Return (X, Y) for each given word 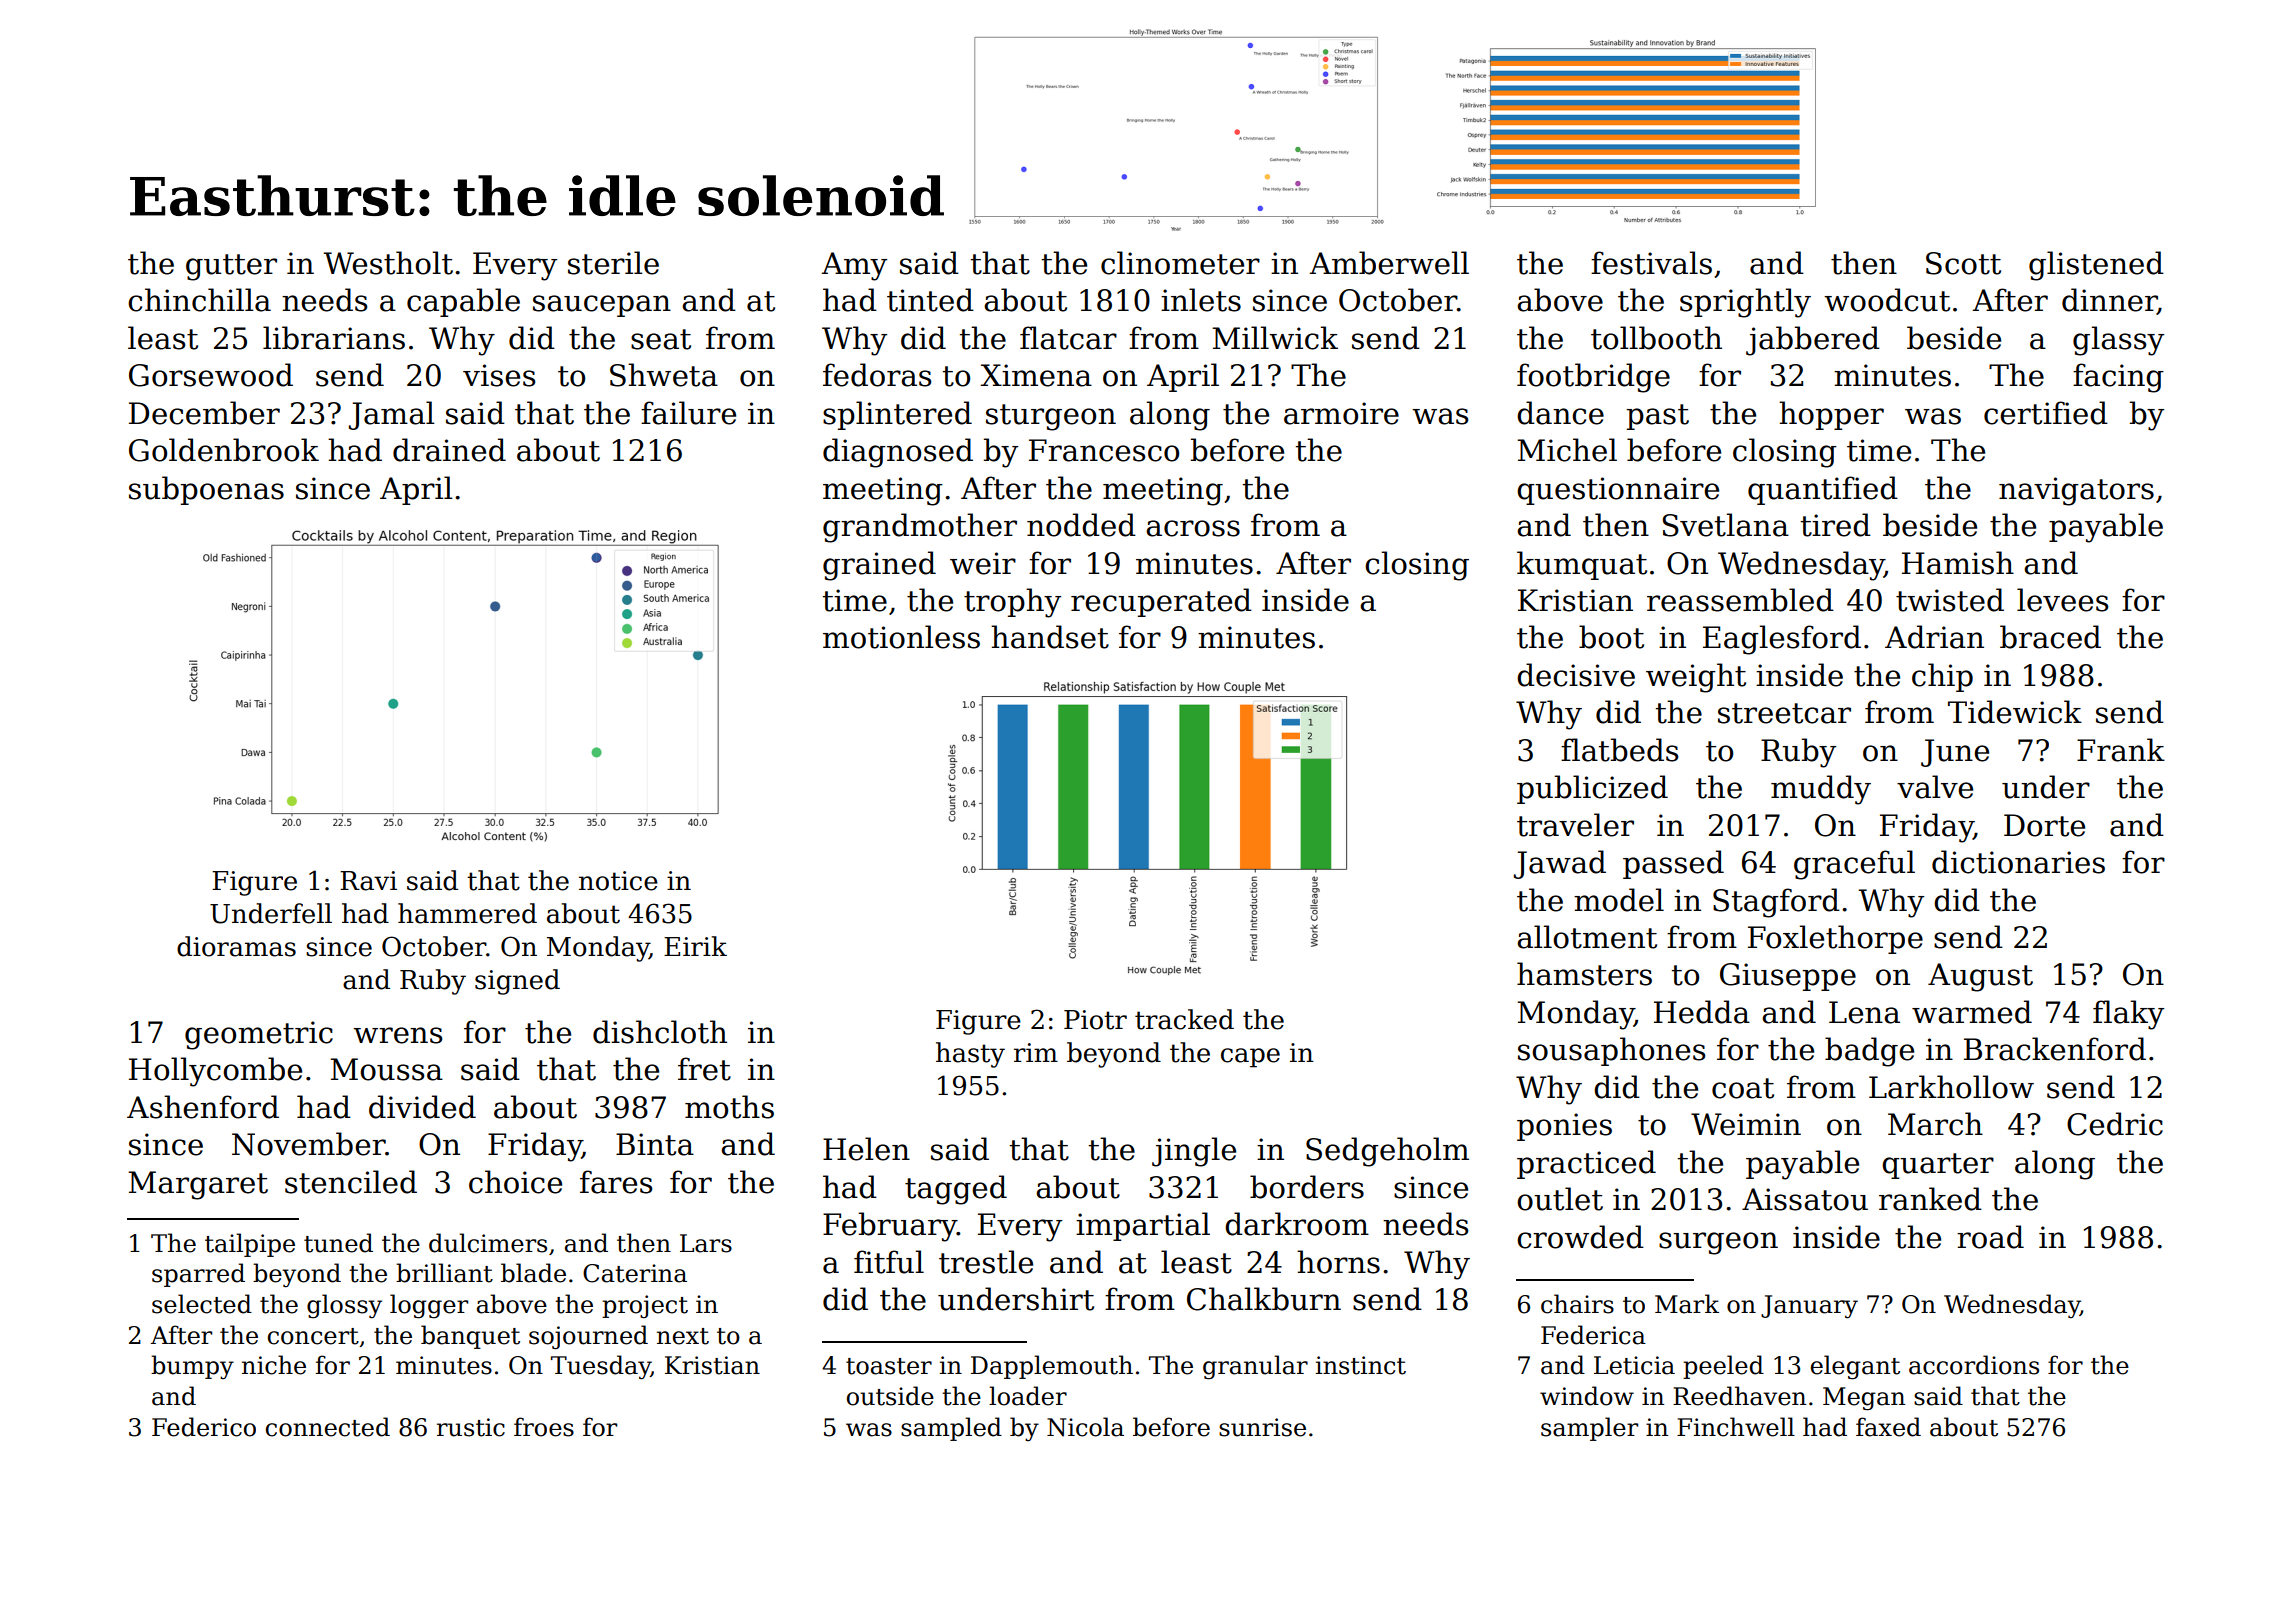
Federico (204, 1427)
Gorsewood (211, 375)
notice (618, 881)
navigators (2076, 491)
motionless (901, 637)
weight (1696, 678)
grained (879, 566)
